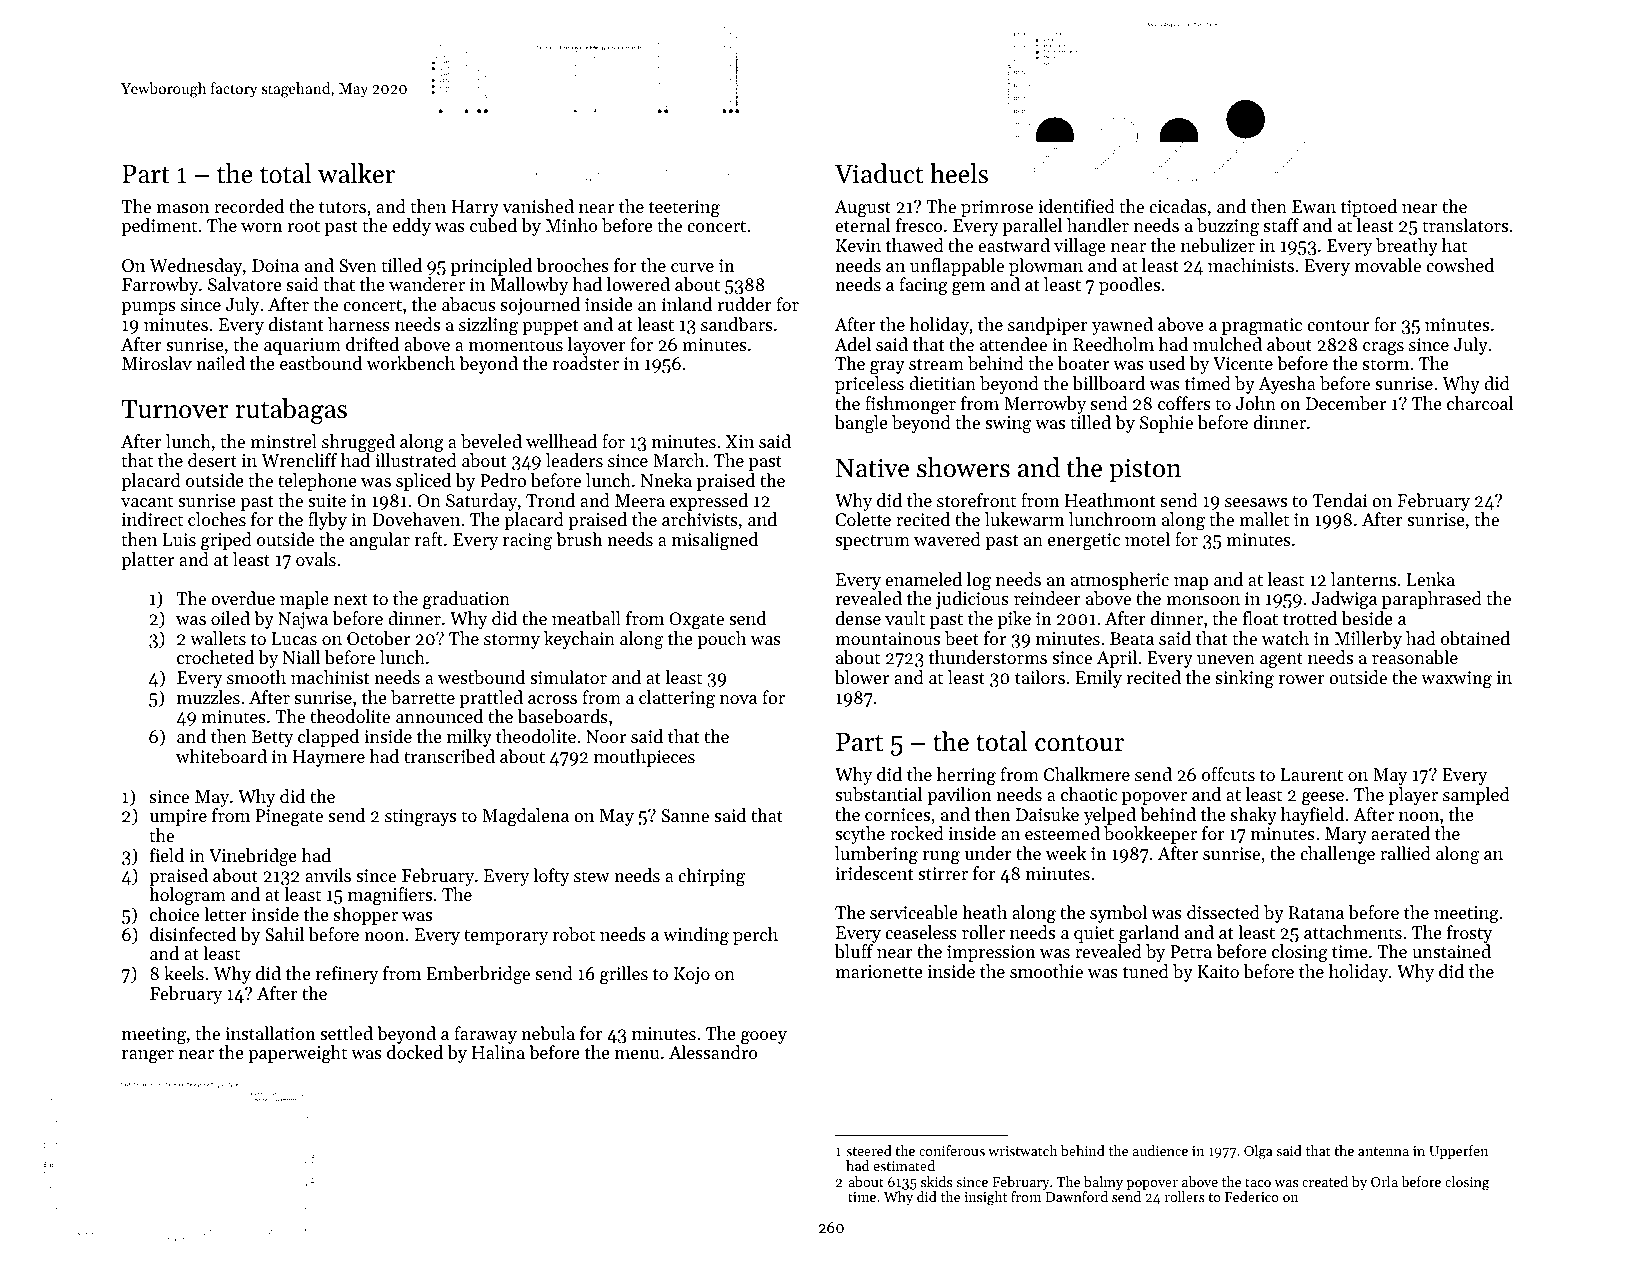  I want to click on shopper, so click(366, 916).
